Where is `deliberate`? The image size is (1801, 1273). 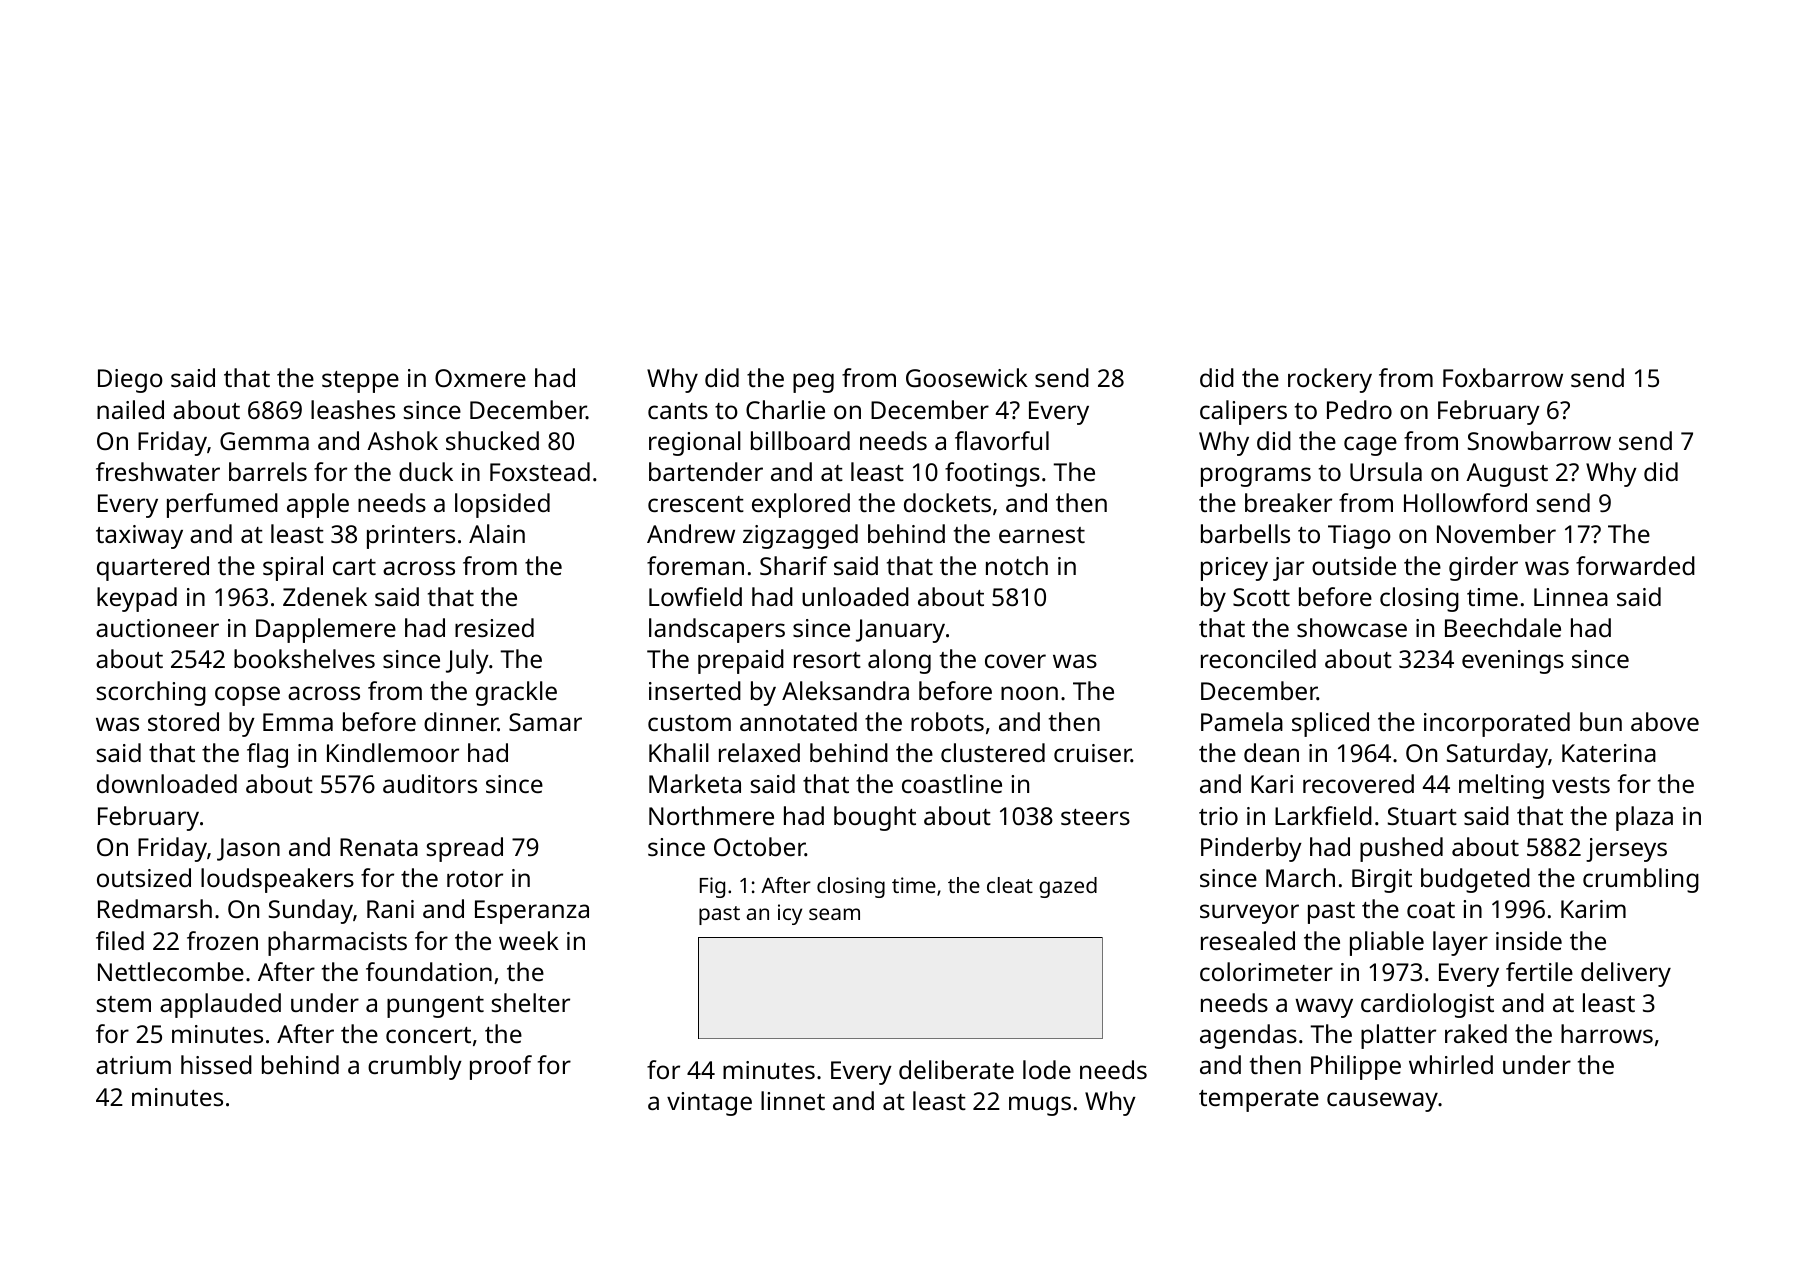
deliberate is located at coordinates (956, 1069).
